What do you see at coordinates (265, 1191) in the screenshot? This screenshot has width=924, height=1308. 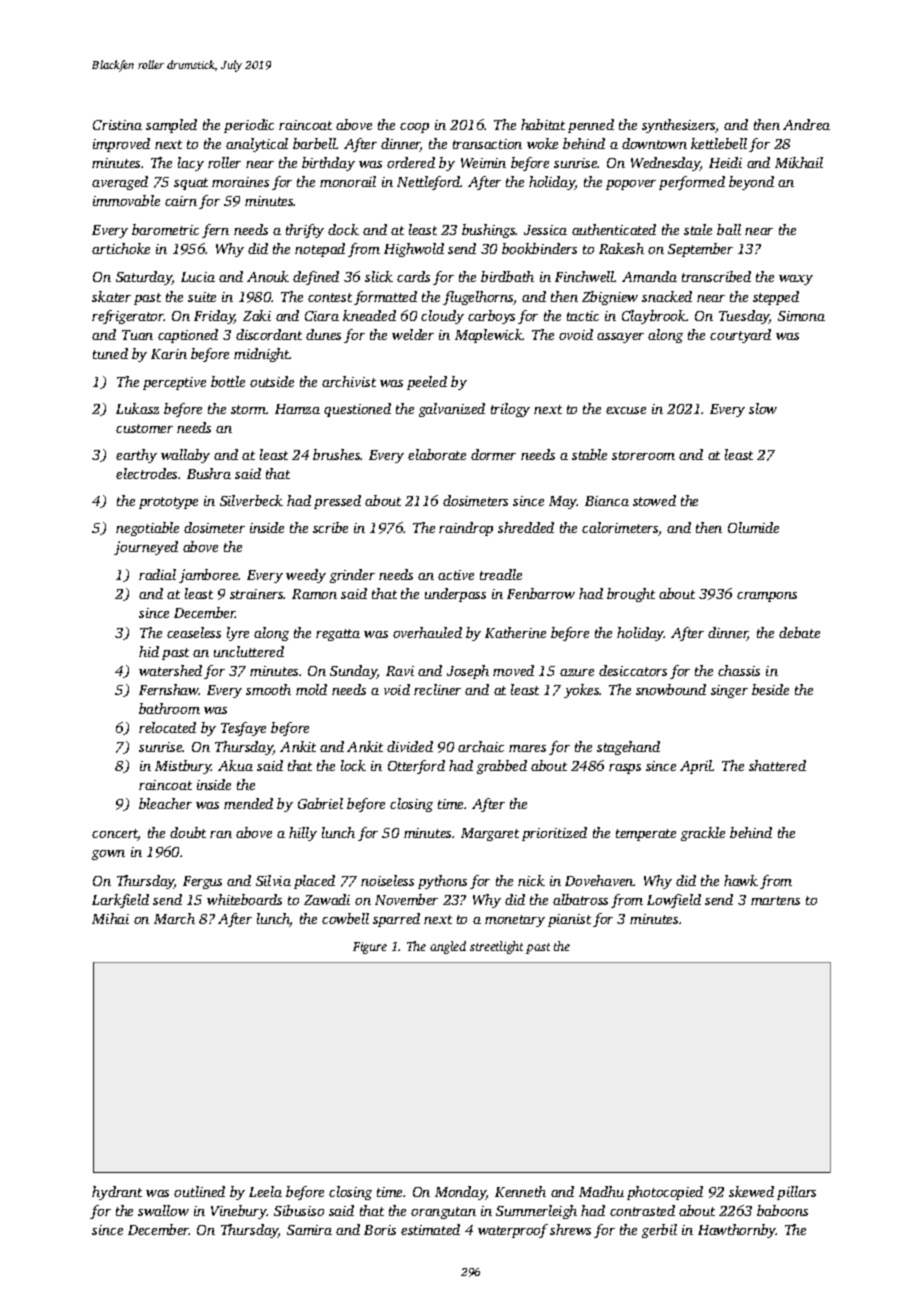 I see `Leela` at bounding box center [265, 1191].
